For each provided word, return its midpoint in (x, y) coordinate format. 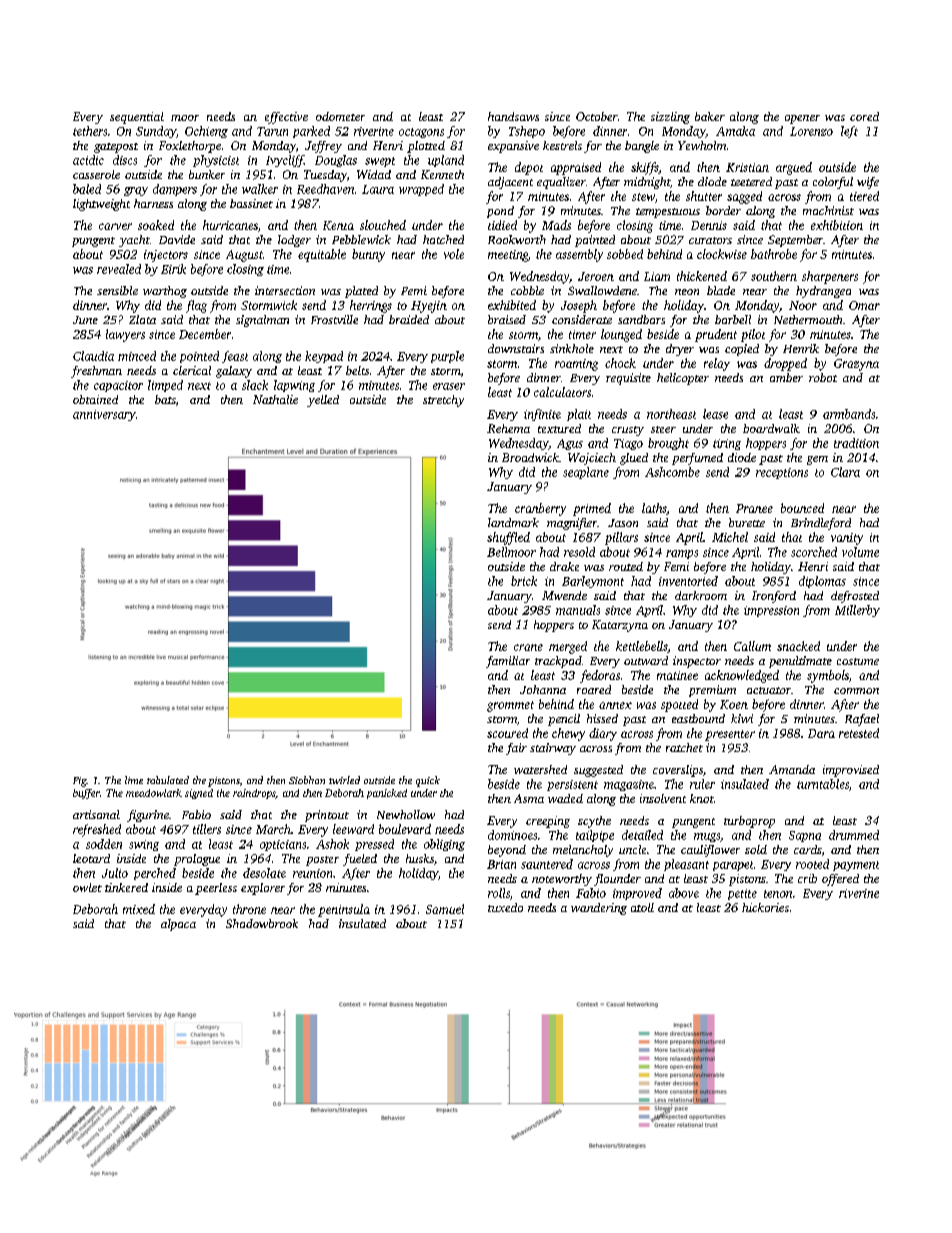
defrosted (855, 597)
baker (710, 116)
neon (687, 292)
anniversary (104, 415)
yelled (323, 401)
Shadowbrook (262, 923)
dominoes (512, 835)
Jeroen (596, 276)
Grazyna (856, 365)
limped (165, 386)
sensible (117, 290)
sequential (137, 118)
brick (524, 581)
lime (134, 780)
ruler (702, 784)
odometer (340, 116)
